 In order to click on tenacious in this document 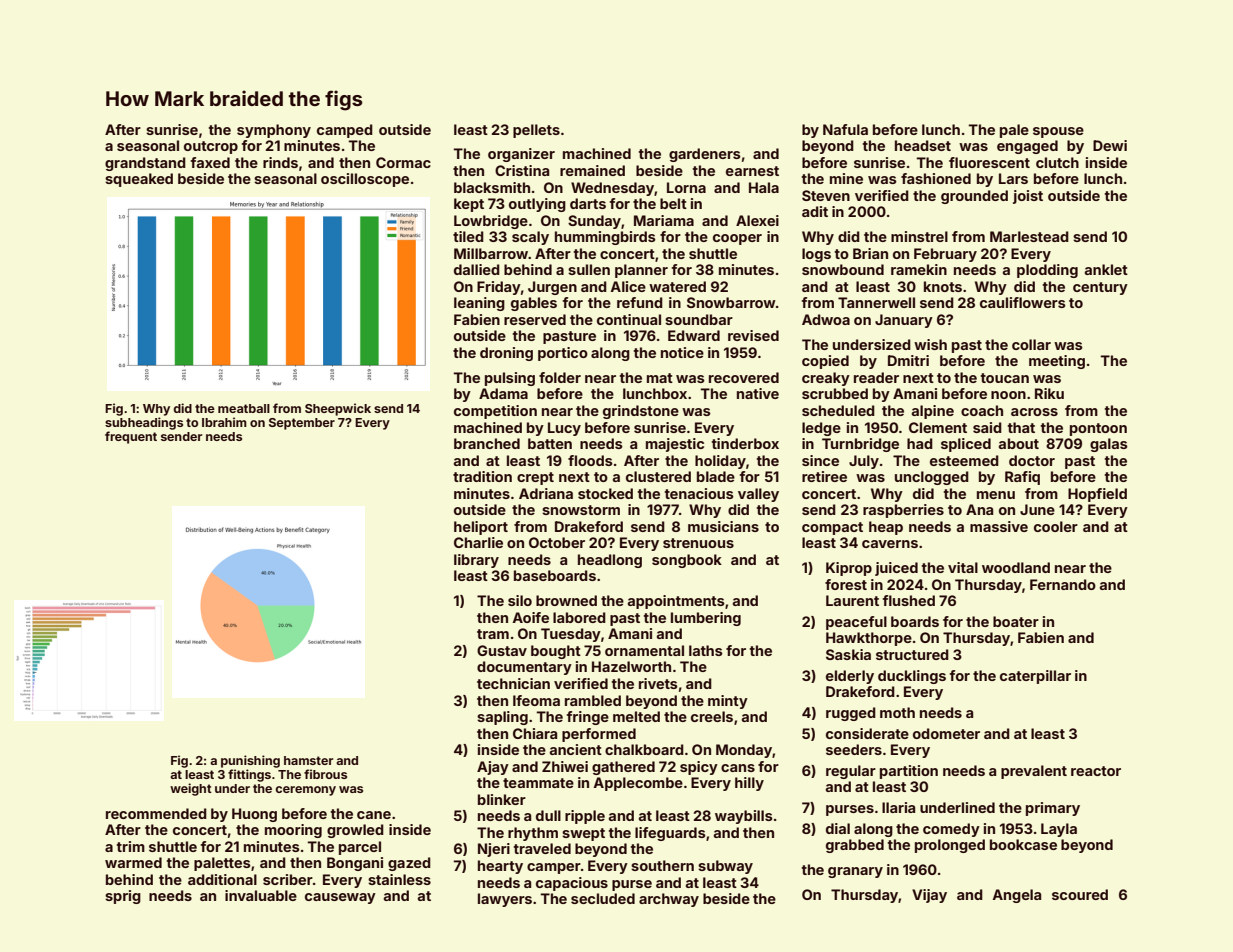, I will do `click(699, 493)`.
